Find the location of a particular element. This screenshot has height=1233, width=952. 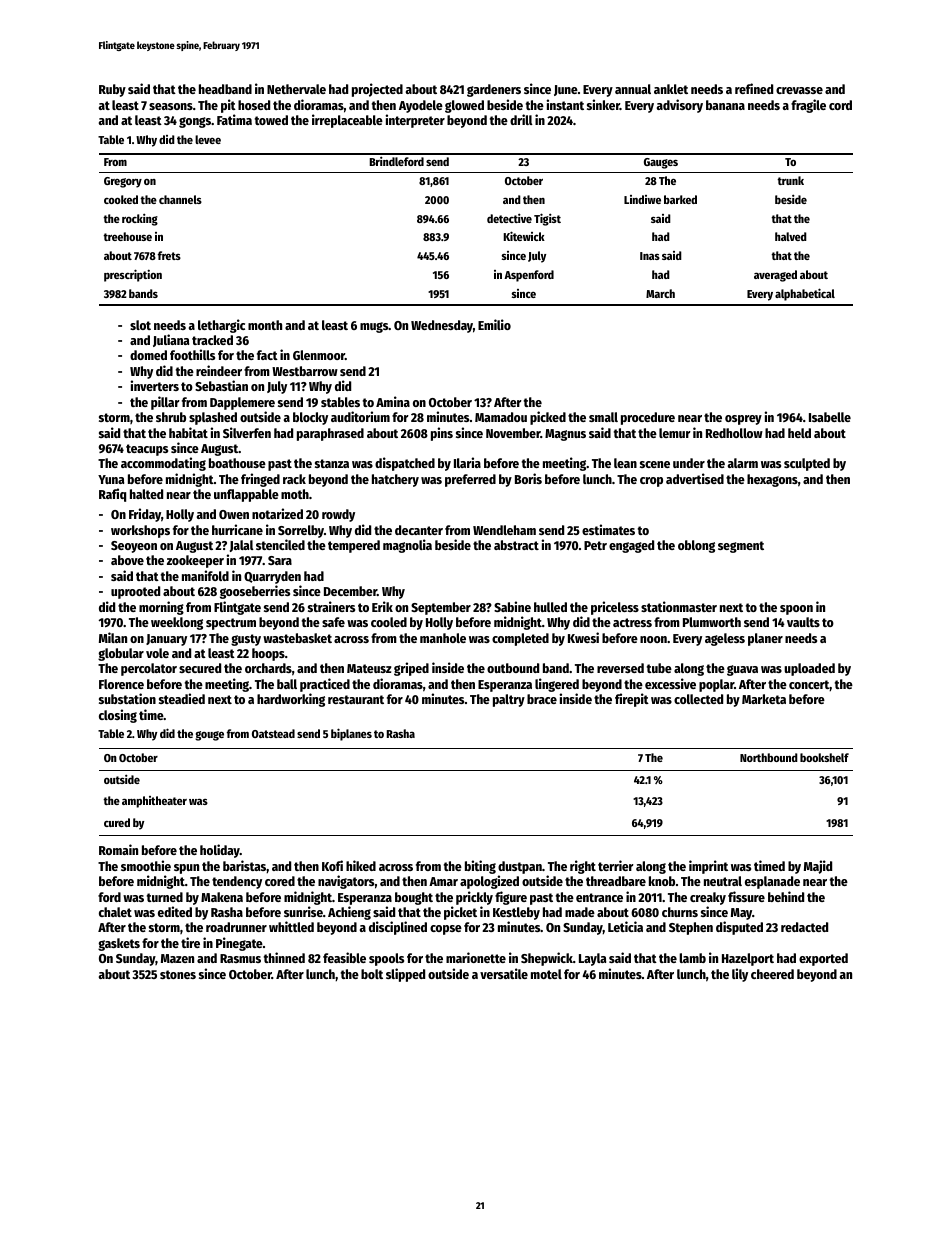

Yuna is located at coordinates (111, 479).
